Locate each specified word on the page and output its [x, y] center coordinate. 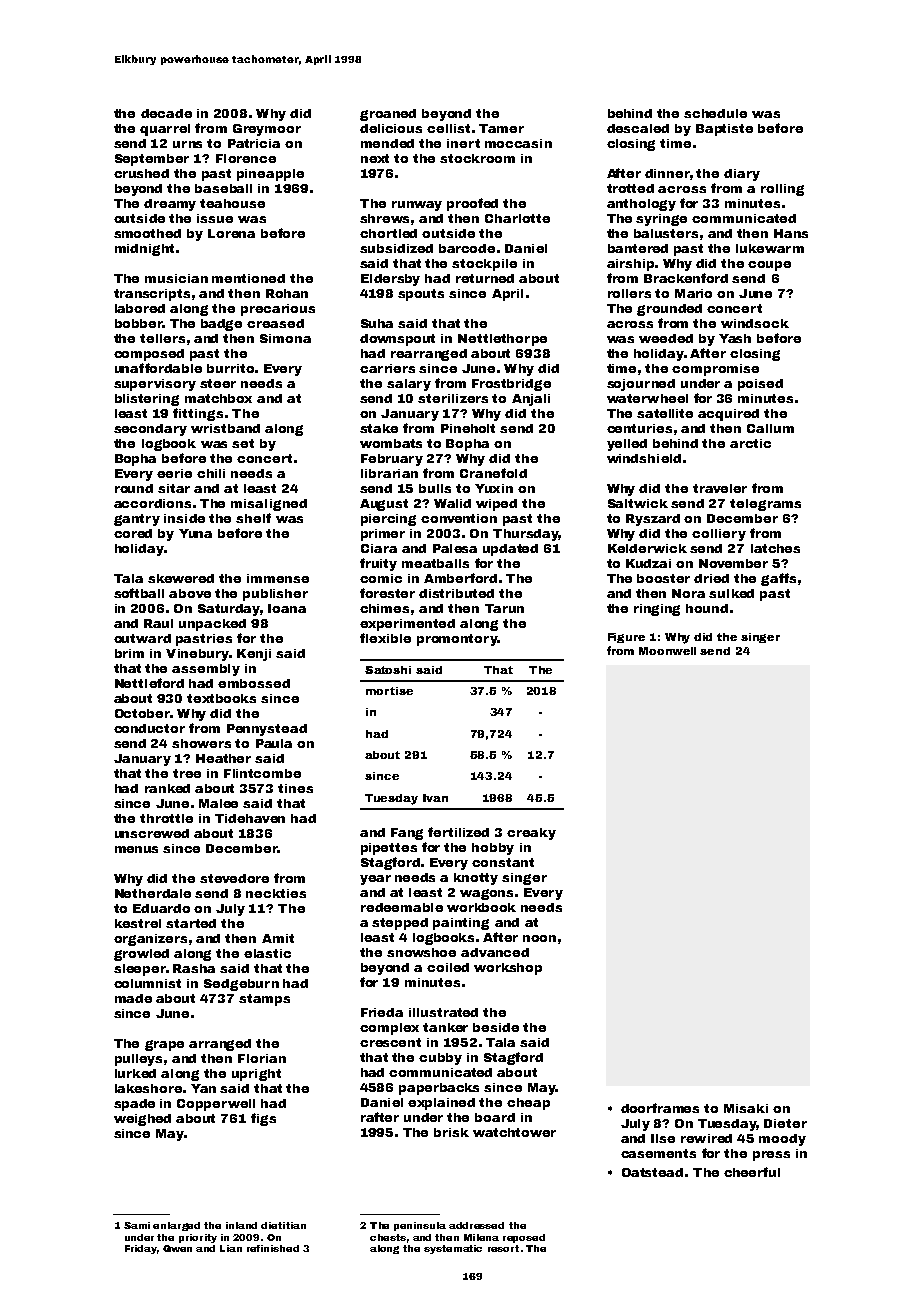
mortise [389, 691]
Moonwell [667, 651]
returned [485, 278]
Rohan [287, 293]
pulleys [138, 1060]
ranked [167, 788]
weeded [666, 338]
